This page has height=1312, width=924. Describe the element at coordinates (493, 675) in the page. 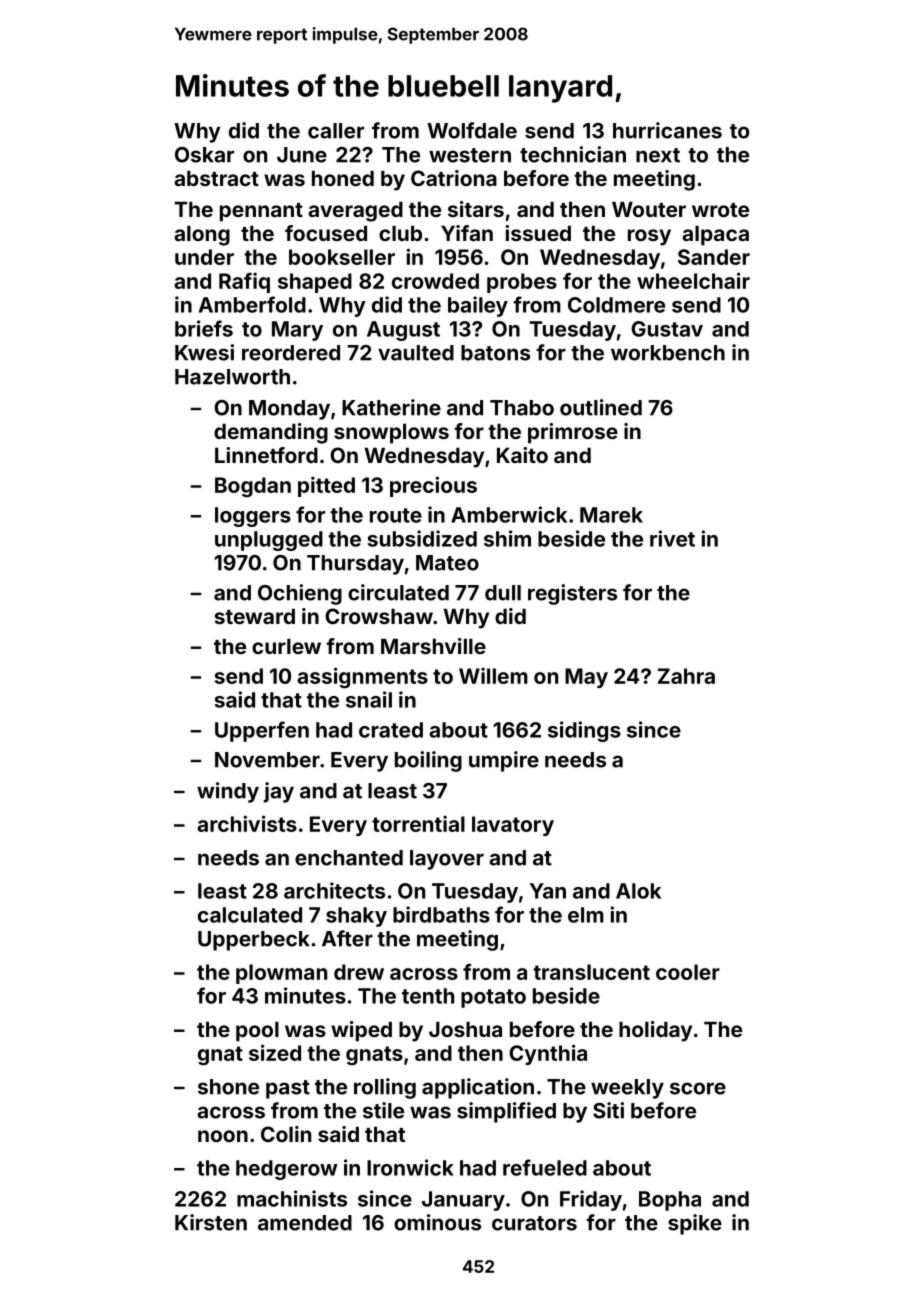

I see `Willem` at that location.
